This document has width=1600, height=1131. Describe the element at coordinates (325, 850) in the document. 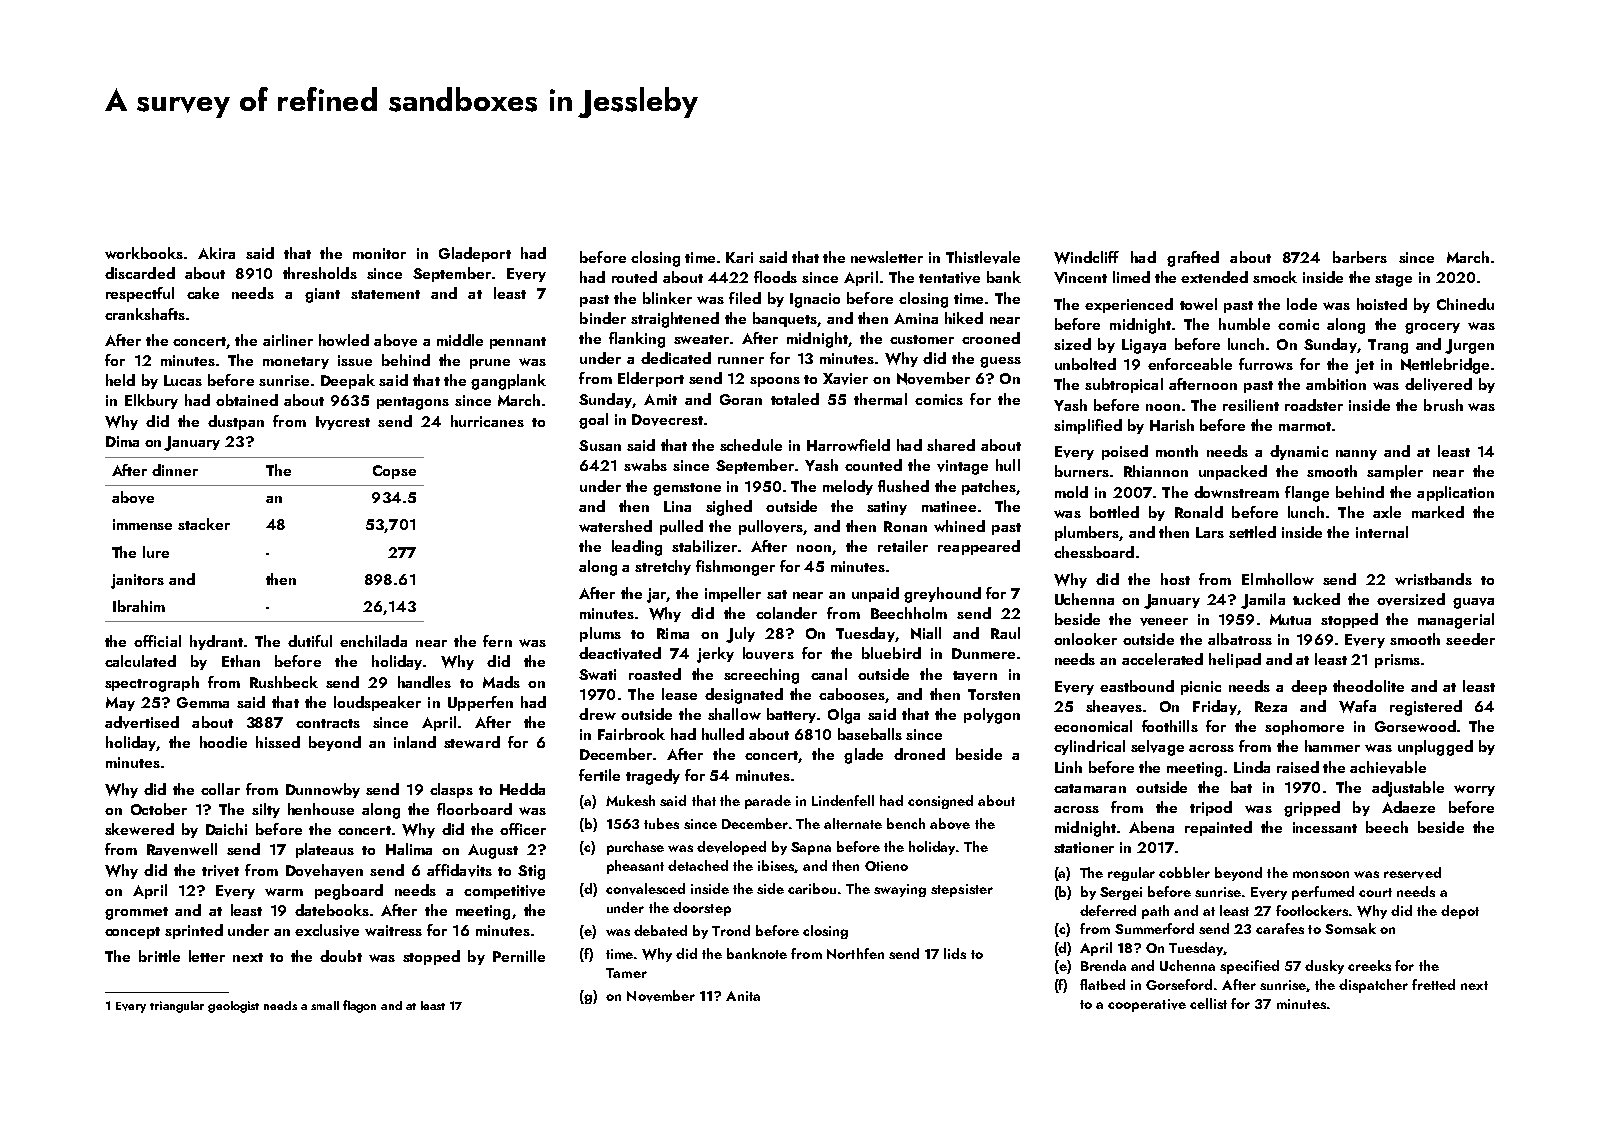

I see `plateaus` at that location.
